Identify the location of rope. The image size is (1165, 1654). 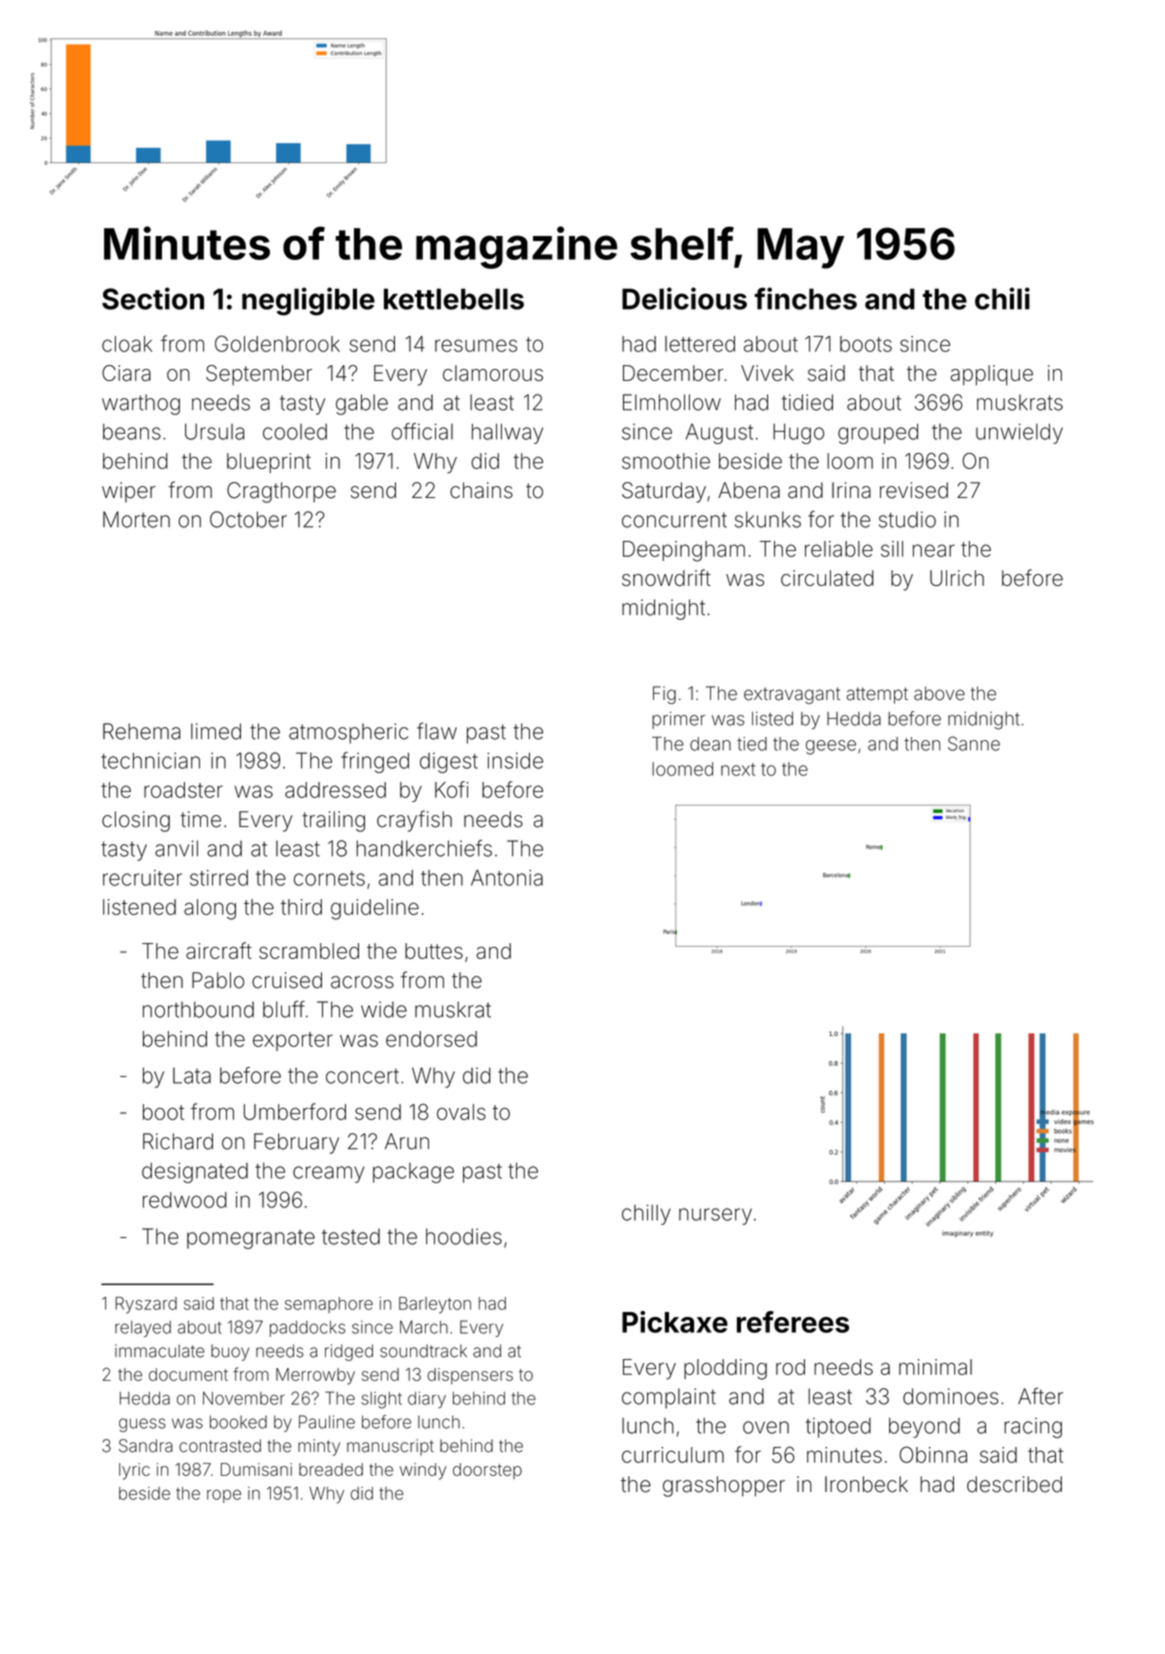
(224, 1496).
